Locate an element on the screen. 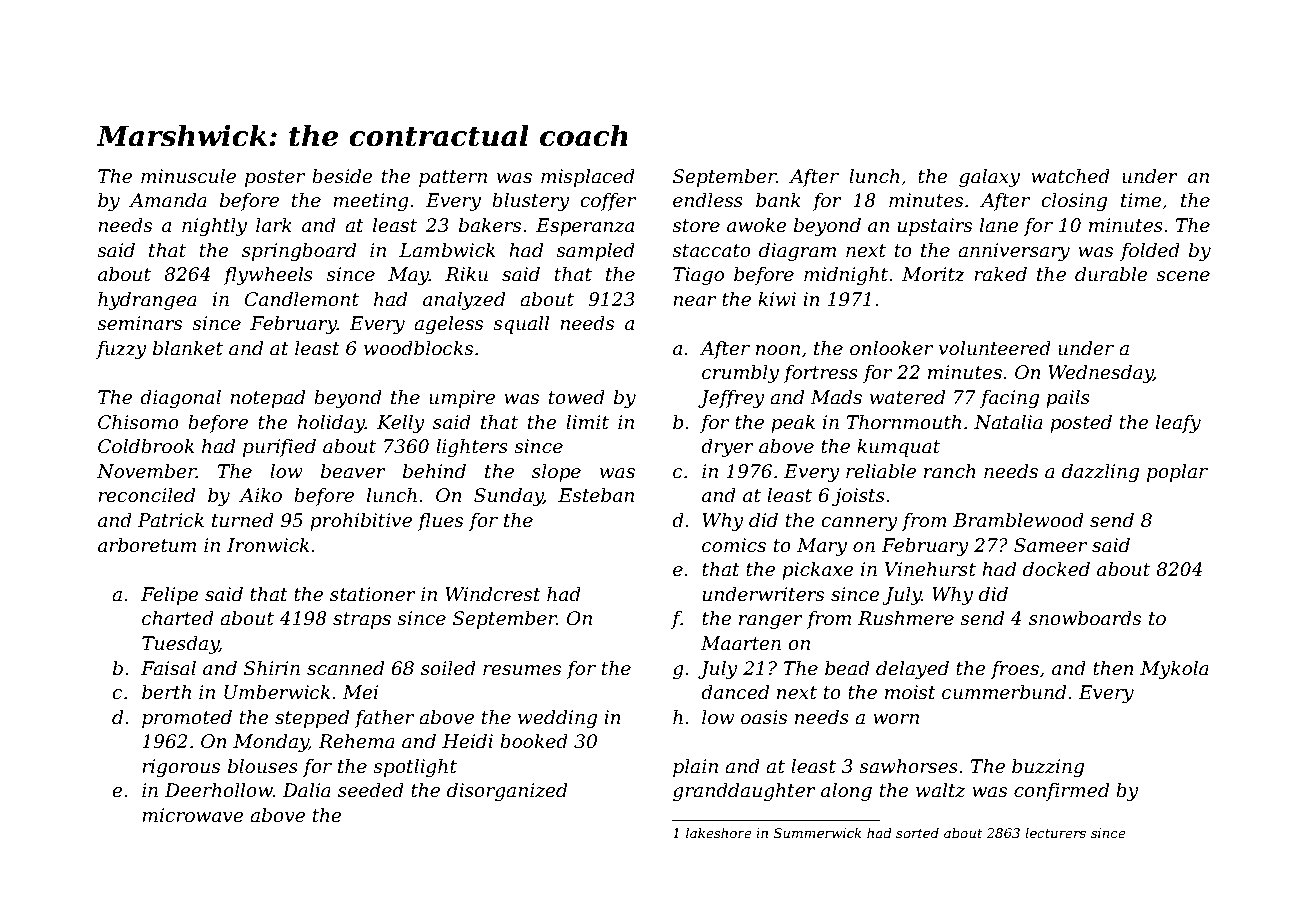 The image size is (1308, 924). then is located at coordinates (1113, 668).
